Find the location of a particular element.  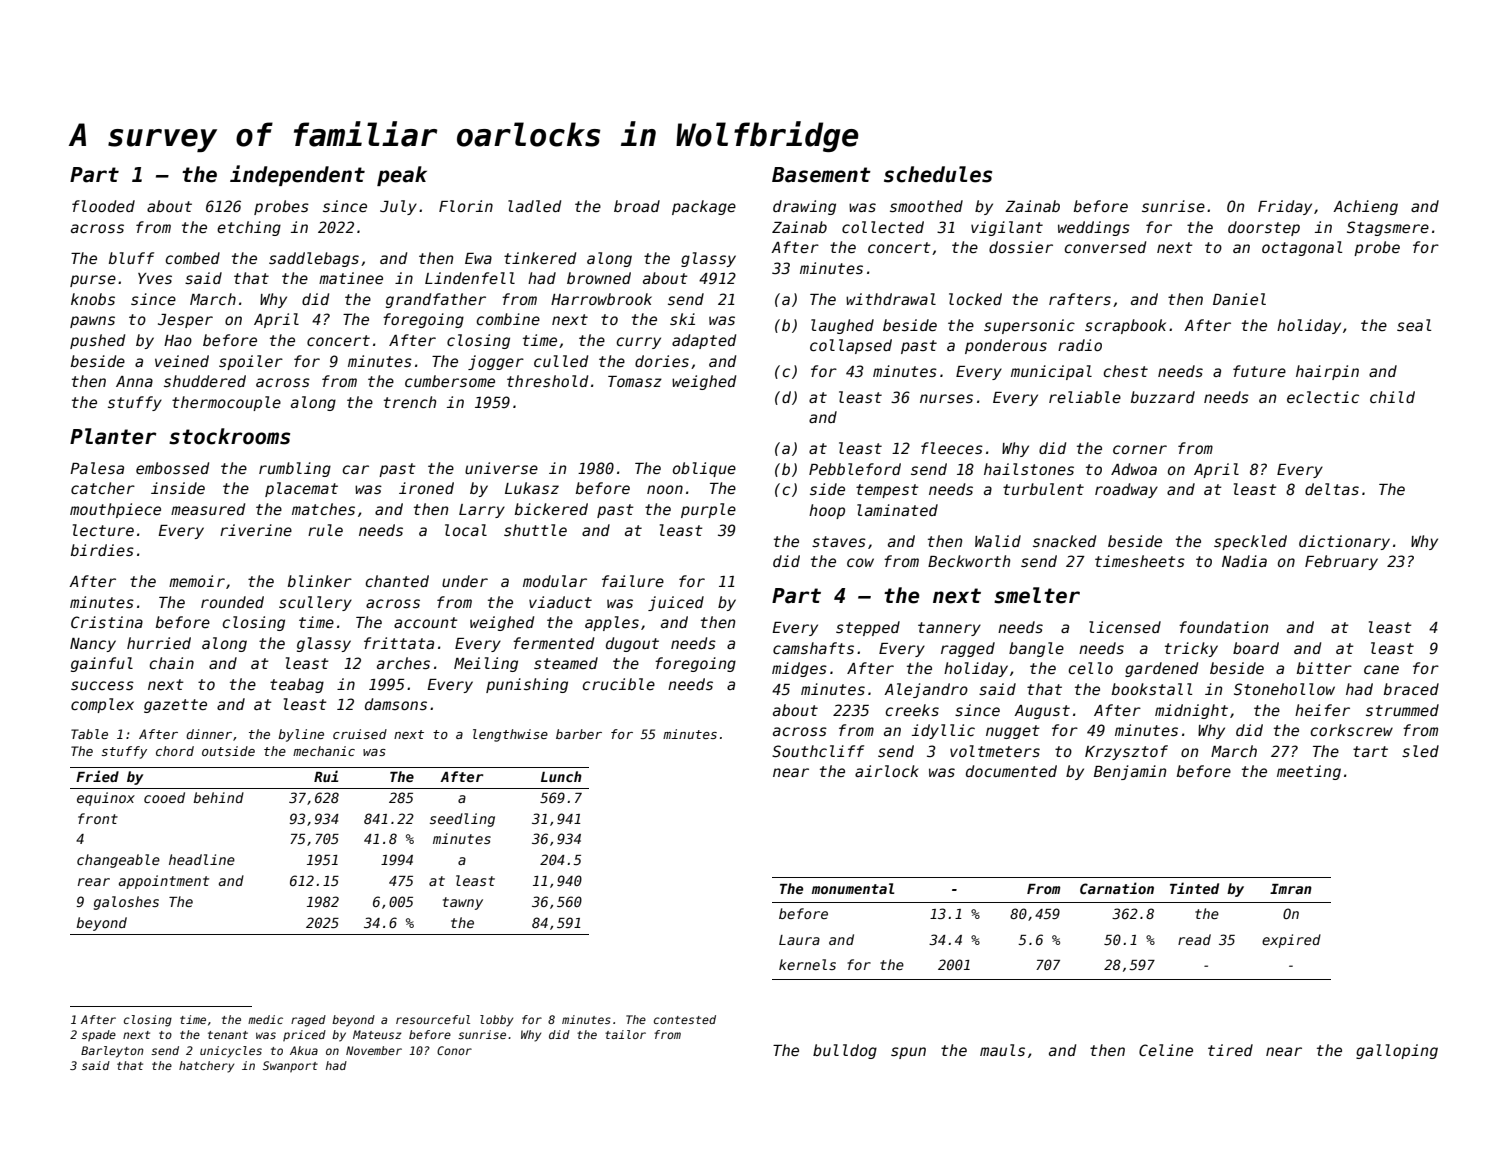

lobby is located at coordinates (496, 1021).
